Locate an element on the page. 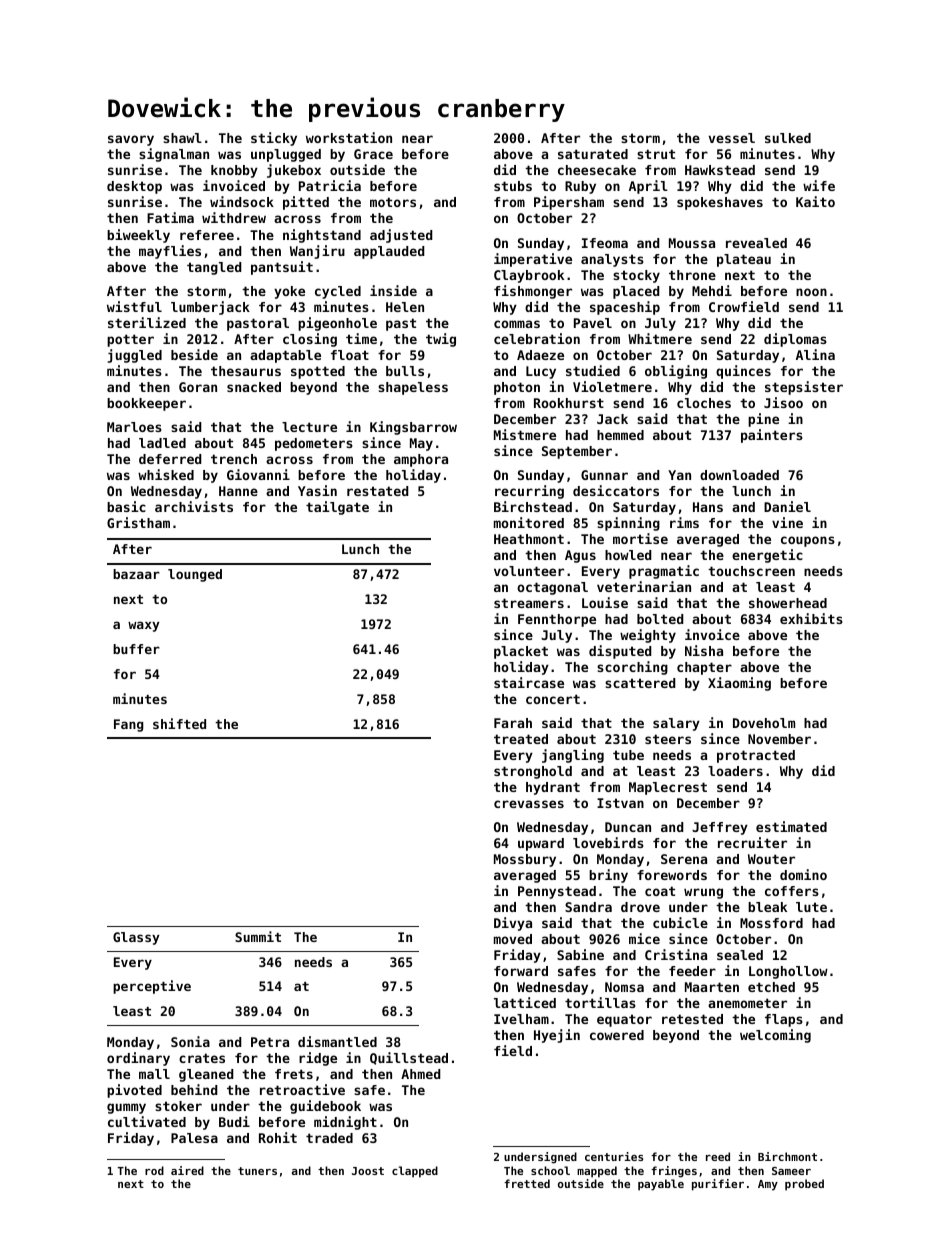 This page has width=952, height=1233. Pavel is located at coordinates (593, 323).
